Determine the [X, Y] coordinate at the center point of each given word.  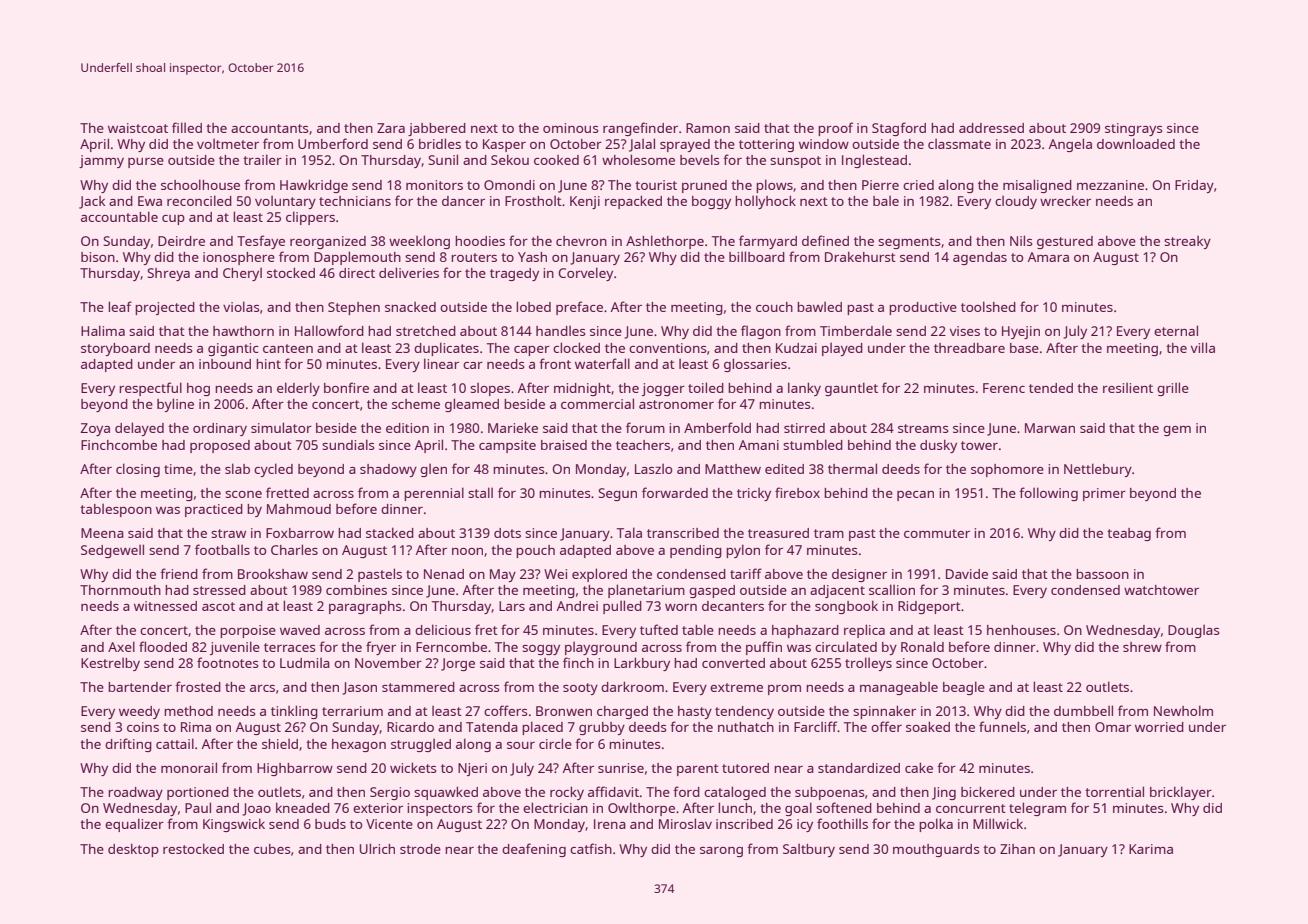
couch [774, 307]
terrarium [352, 711]
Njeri [472, 769]
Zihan [1017, 849]
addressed [991, 128]
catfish [591, 848]
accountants [269, 128]
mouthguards [936, 850]
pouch [535, 551]
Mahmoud [299, 509]
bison [98, 257]
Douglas [1193, 631]
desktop [133, 850]
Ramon [708, 128]
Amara [1048, 257]
